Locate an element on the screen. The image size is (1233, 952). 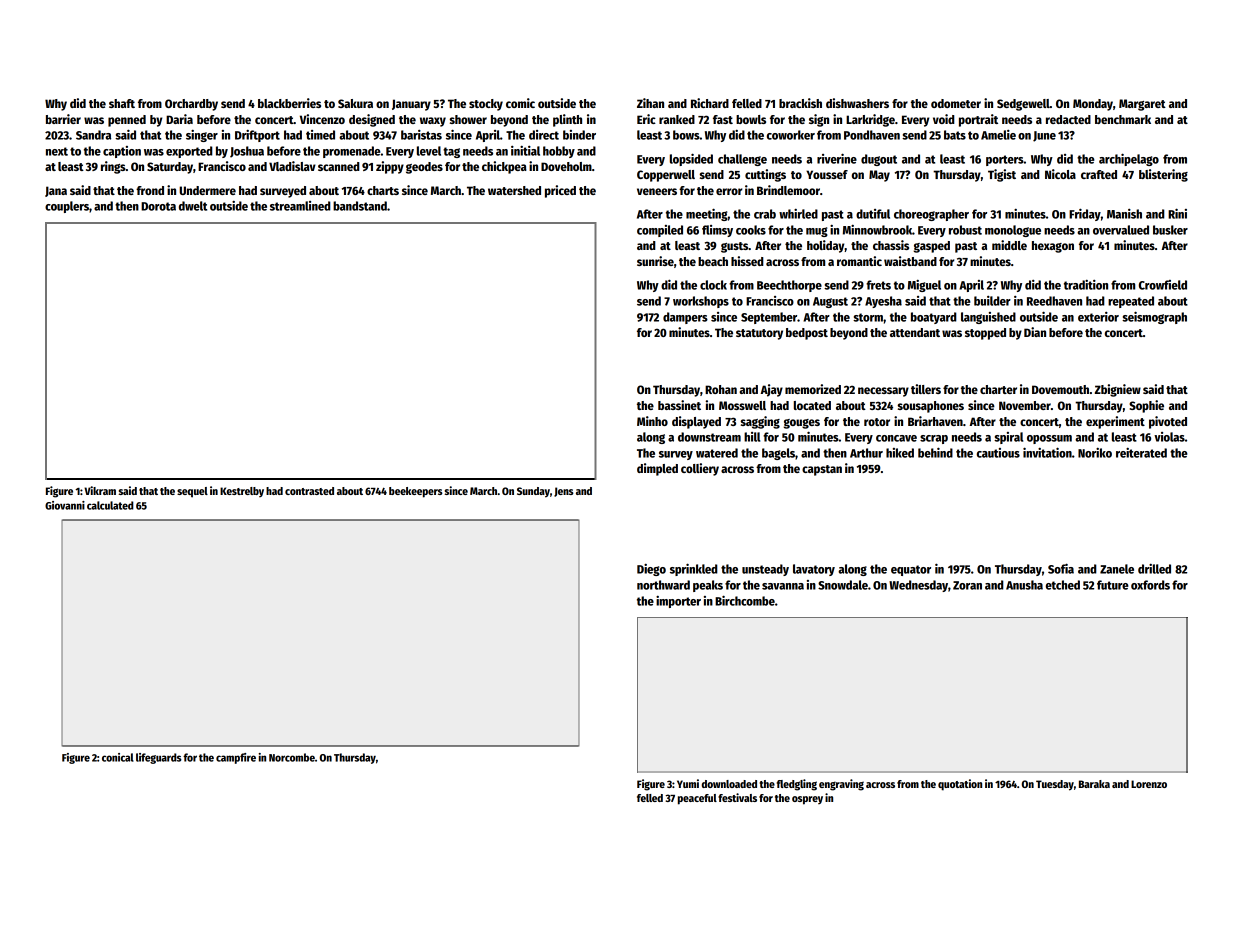
Crowfield is located at coordinates (1163, 285).
